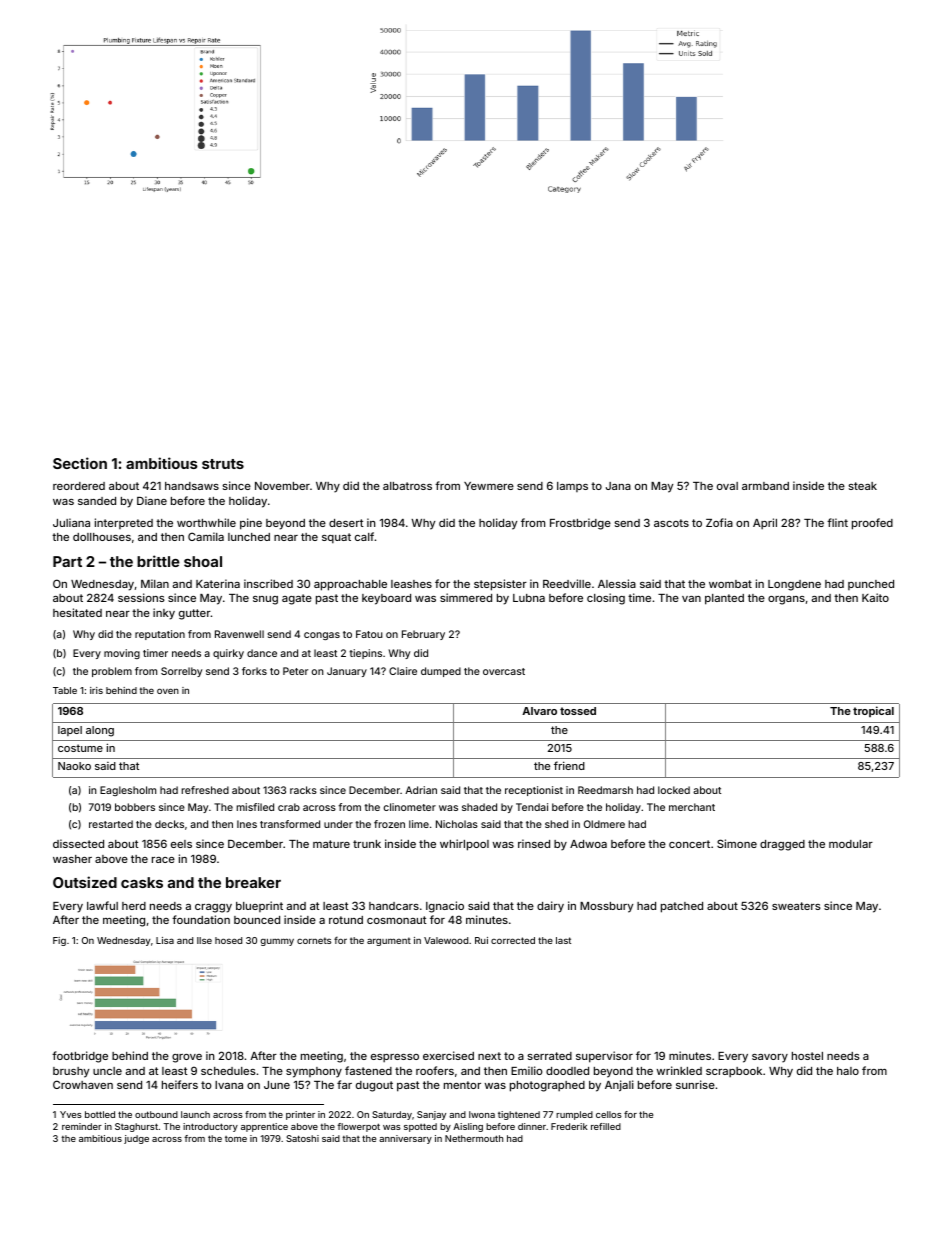 The image size is (952, 1233). I want to click on albatross, so click(407, 486).
